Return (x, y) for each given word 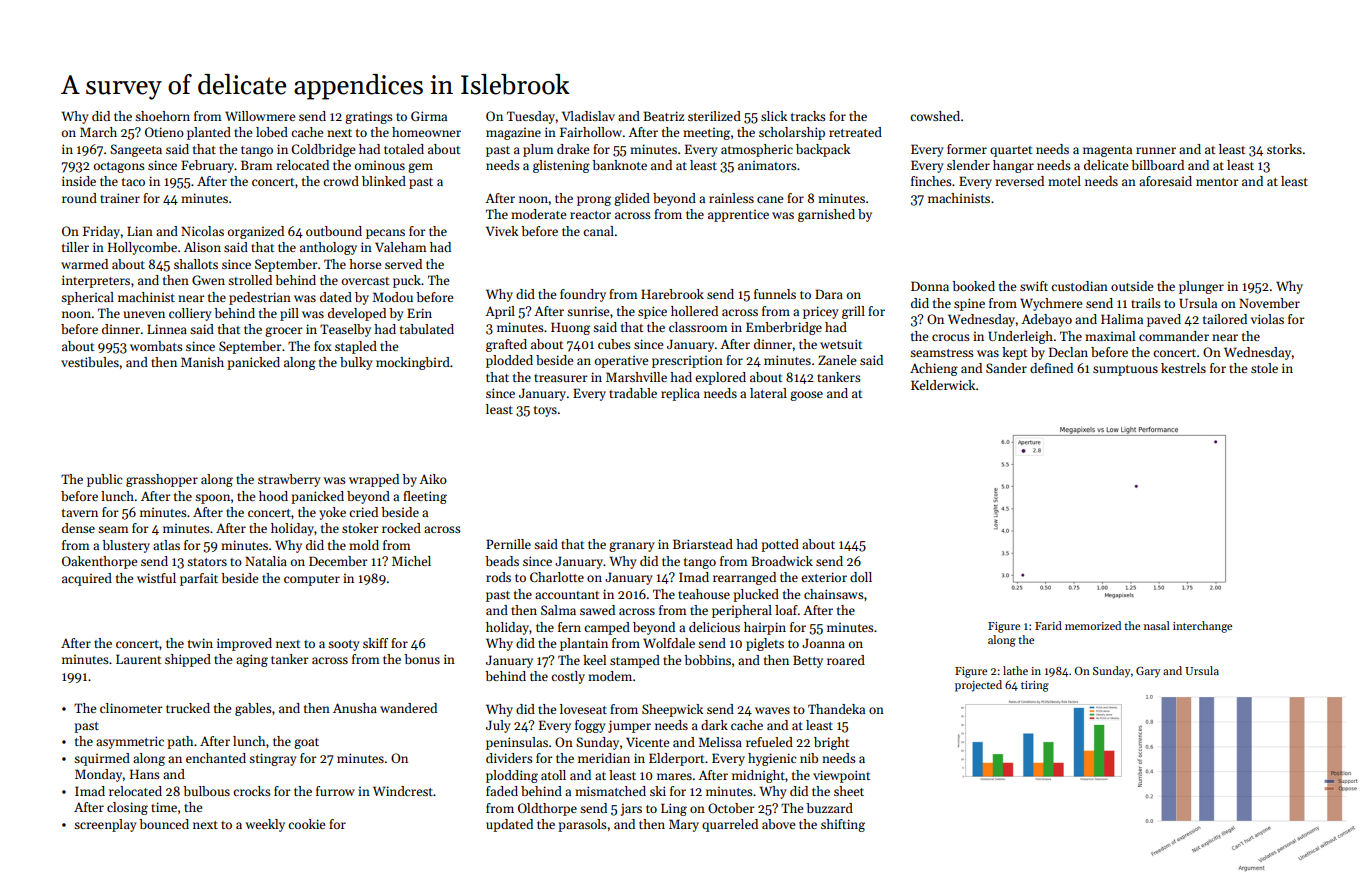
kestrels (1183, 368)
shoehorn (162, 116)
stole (1264, 368)
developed (357, 314)
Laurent (138, 659)
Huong (570, 328)
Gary (1148, 672)
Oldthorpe (547, 809)
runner (1156, 150)
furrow (335, 791)
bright (831, 743)
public (104, 480)
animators (767, 165)
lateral (768, 393)
